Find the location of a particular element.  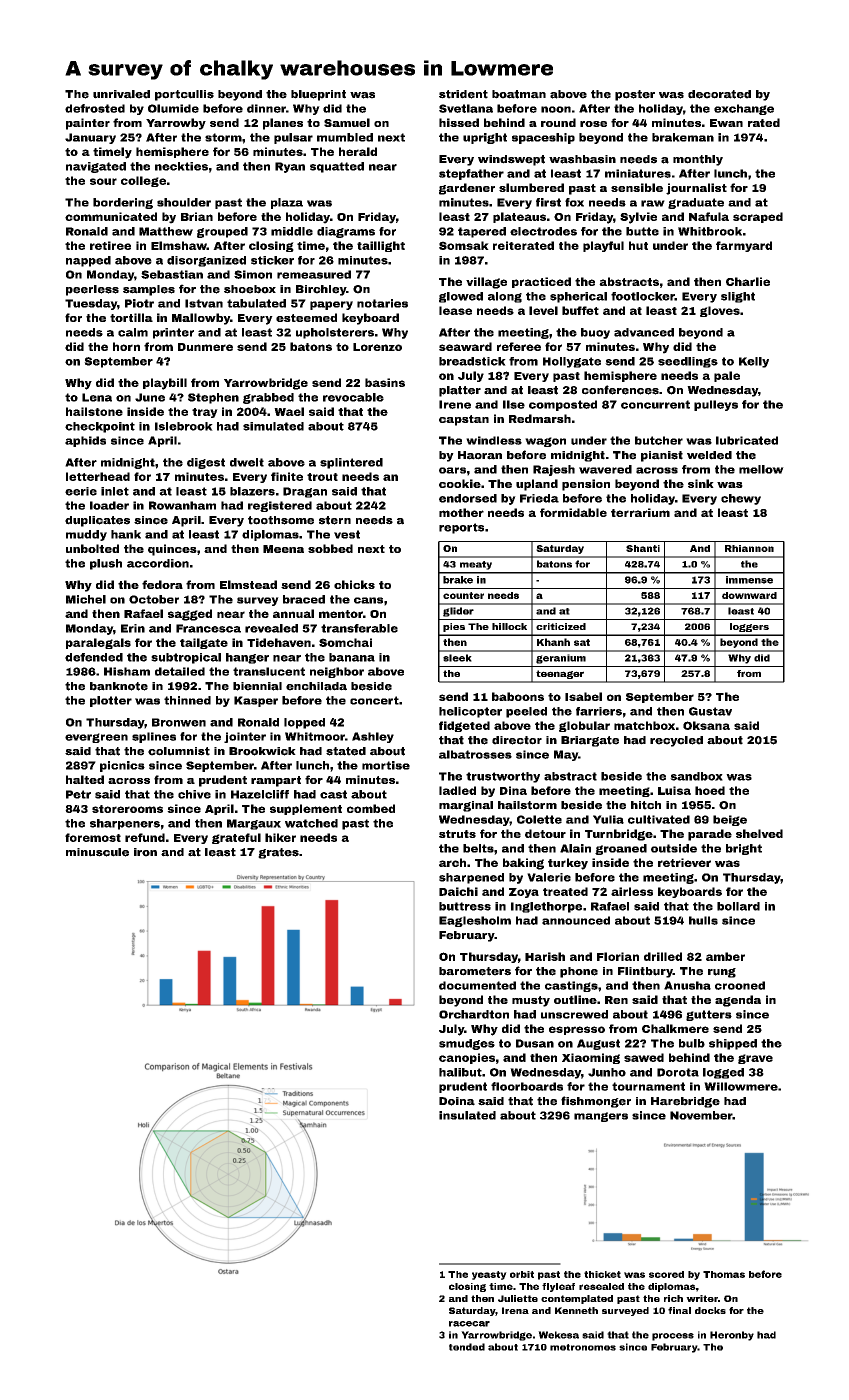

picnics is located at coordinates (122, 766).
